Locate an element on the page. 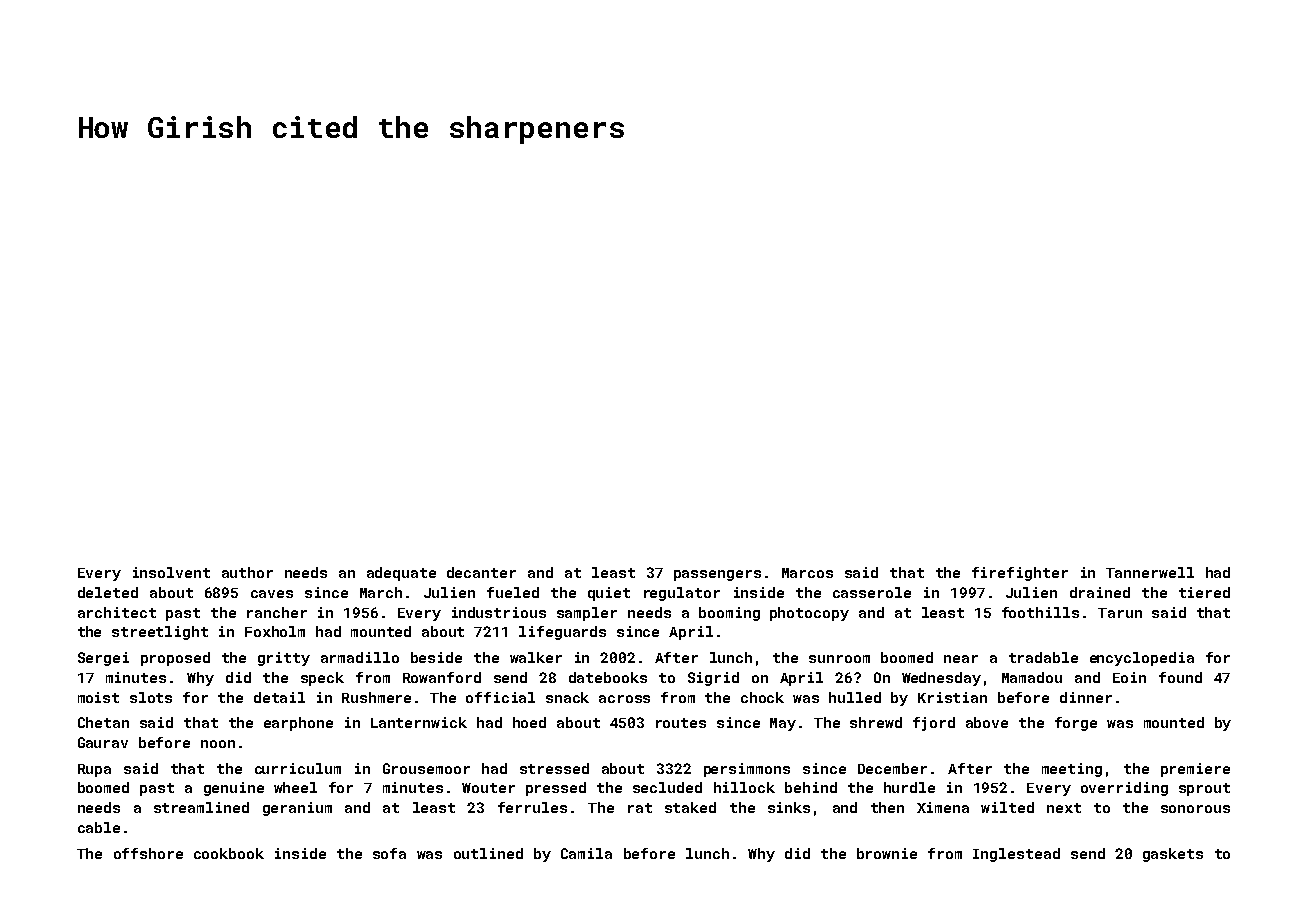  decanter is located at coordinates (481, 572).
